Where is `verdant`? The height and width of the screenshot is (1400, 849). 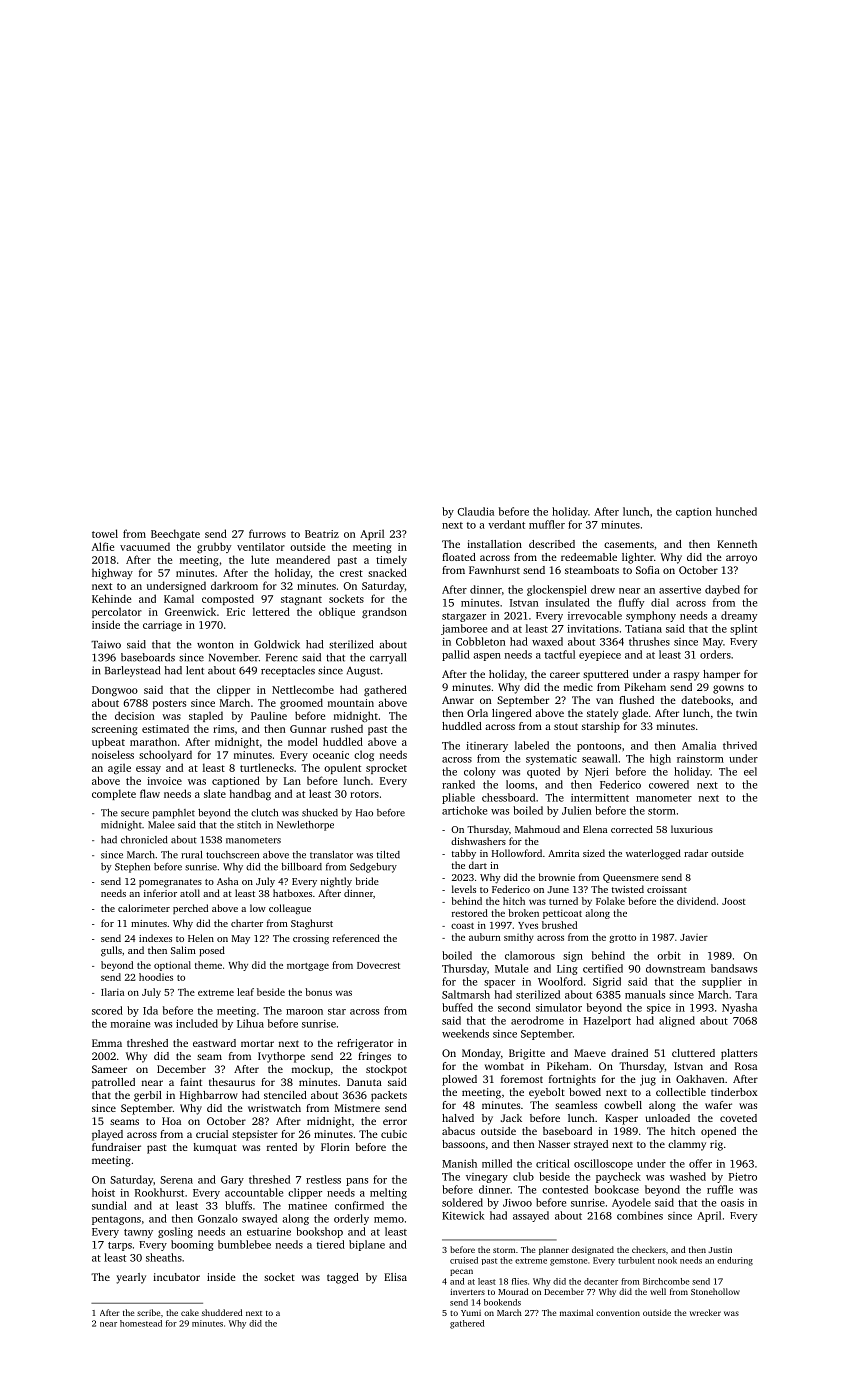
verdant is located at coordinates (506, 524).
